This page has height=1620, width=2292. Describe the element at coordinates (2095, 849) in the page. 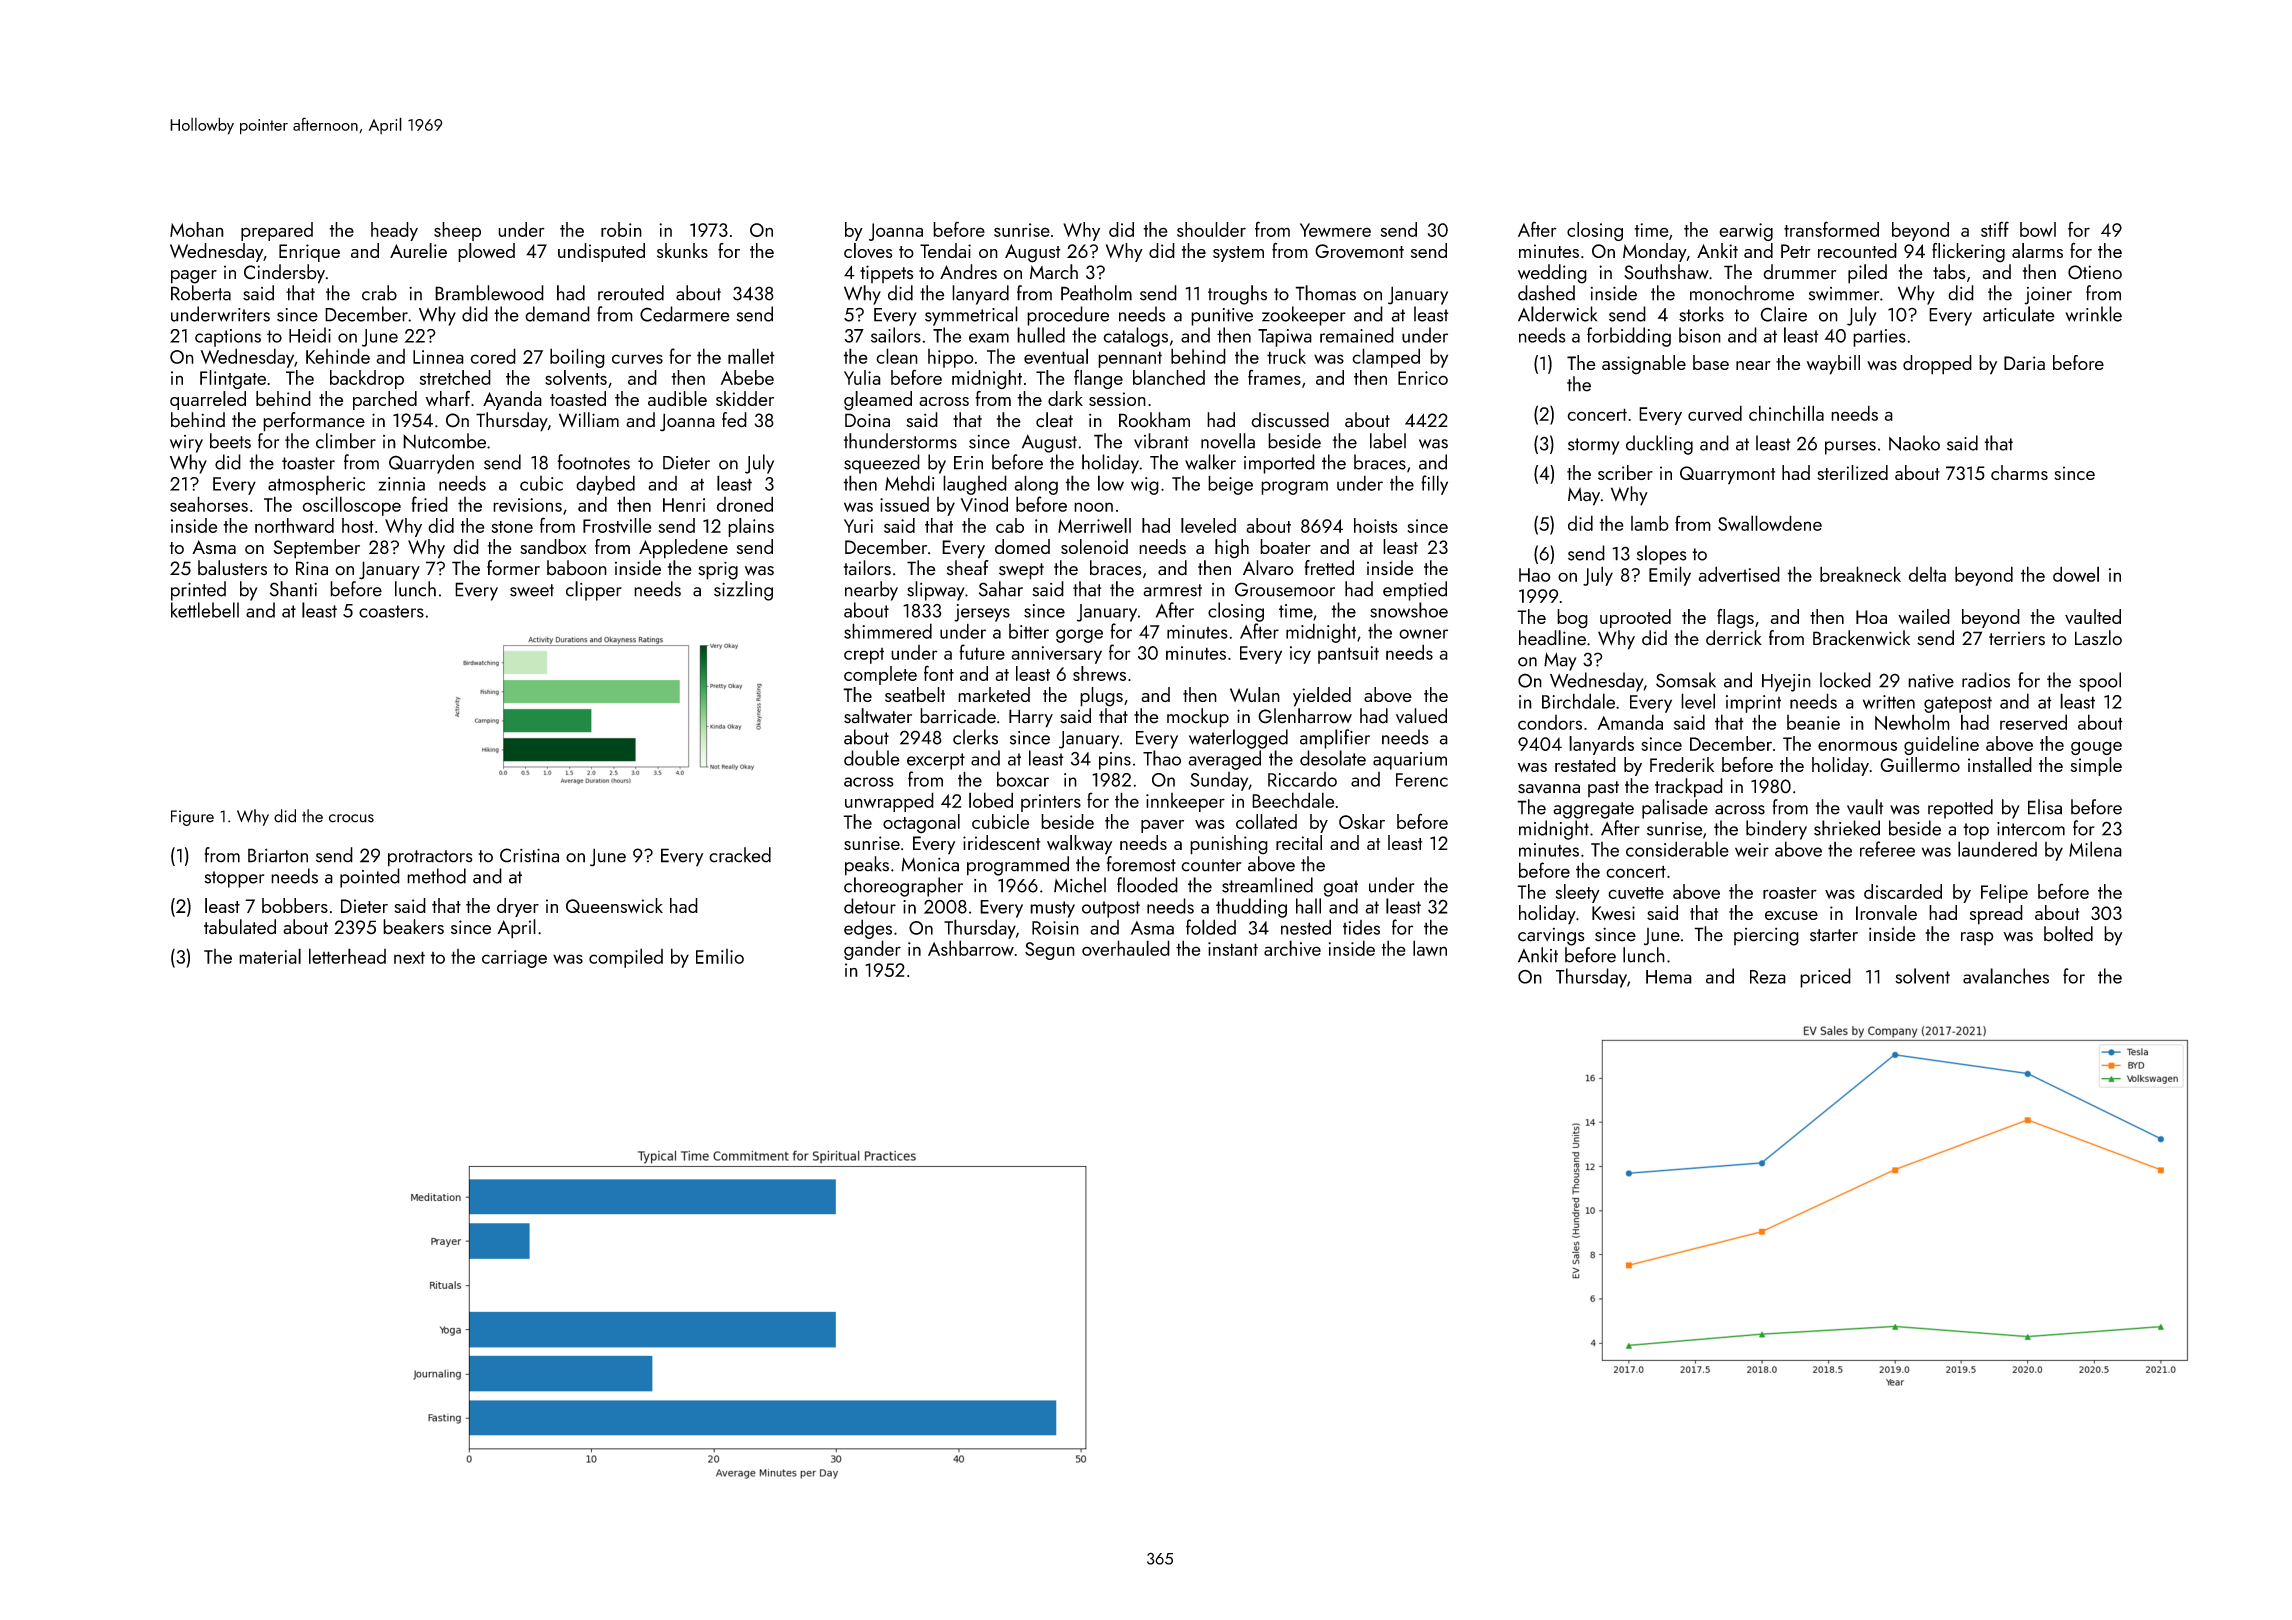

I see `Milena` at that location.
